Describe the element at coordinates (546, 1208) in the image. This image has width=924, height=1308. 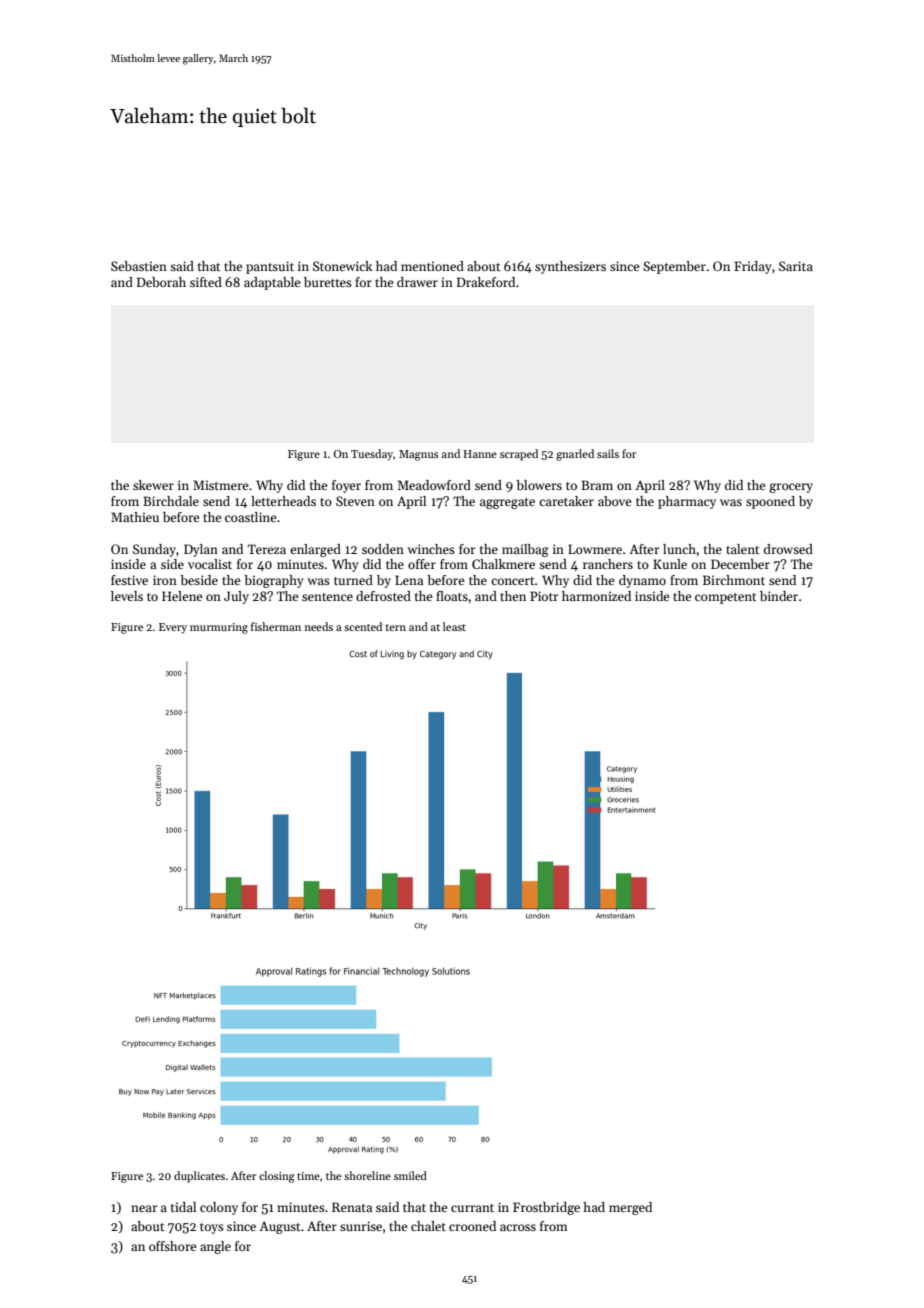
I see `Frostbridge` at that location.
